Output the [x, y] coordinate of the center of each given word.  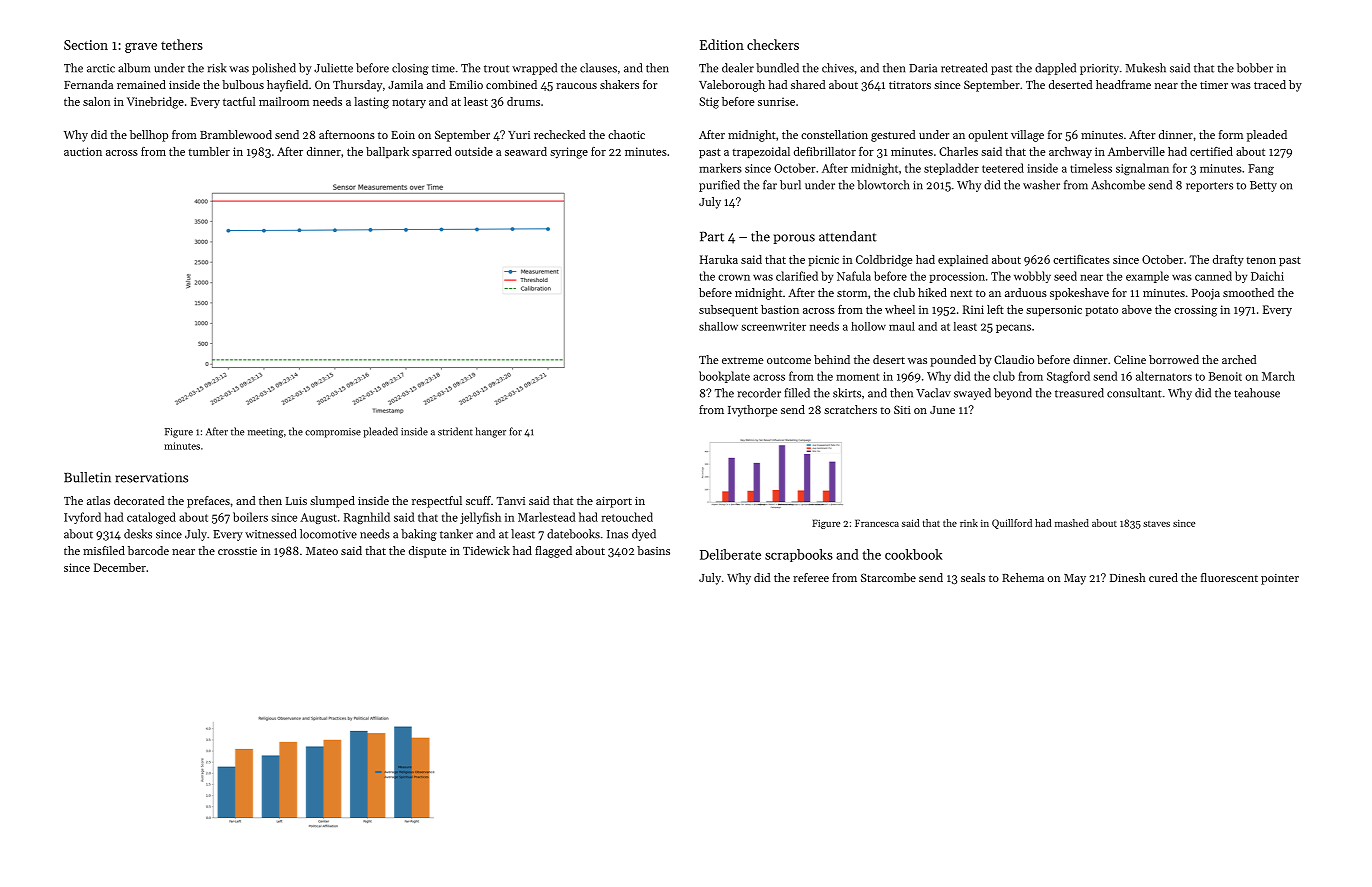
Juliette [333, 68]
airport [614, 502]
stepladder [951, 169]
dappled [1055, 69]
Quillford [1012, 524]
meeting [265, 433]
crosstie [237, 551]
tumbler [209, 151]
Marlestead [546, 517]
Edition [722, 44]
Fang [1261, 169]
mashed [1072, 523]
